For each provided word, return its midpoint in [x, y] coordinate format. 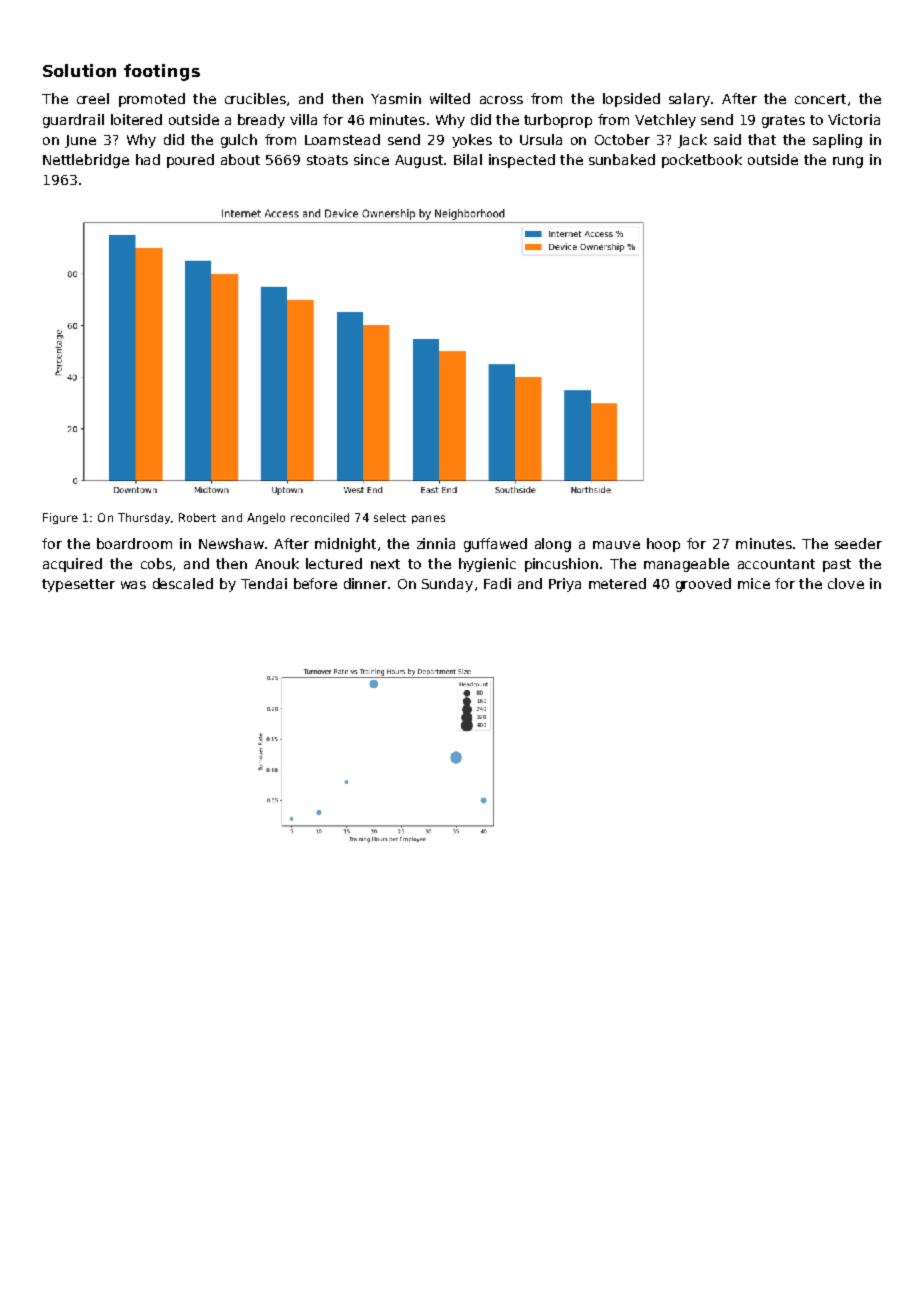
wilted [450, 98]
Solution [79, 70]
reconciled [320, 517]
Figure [60, 518]
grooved [703, 585]
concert [820, 99]
